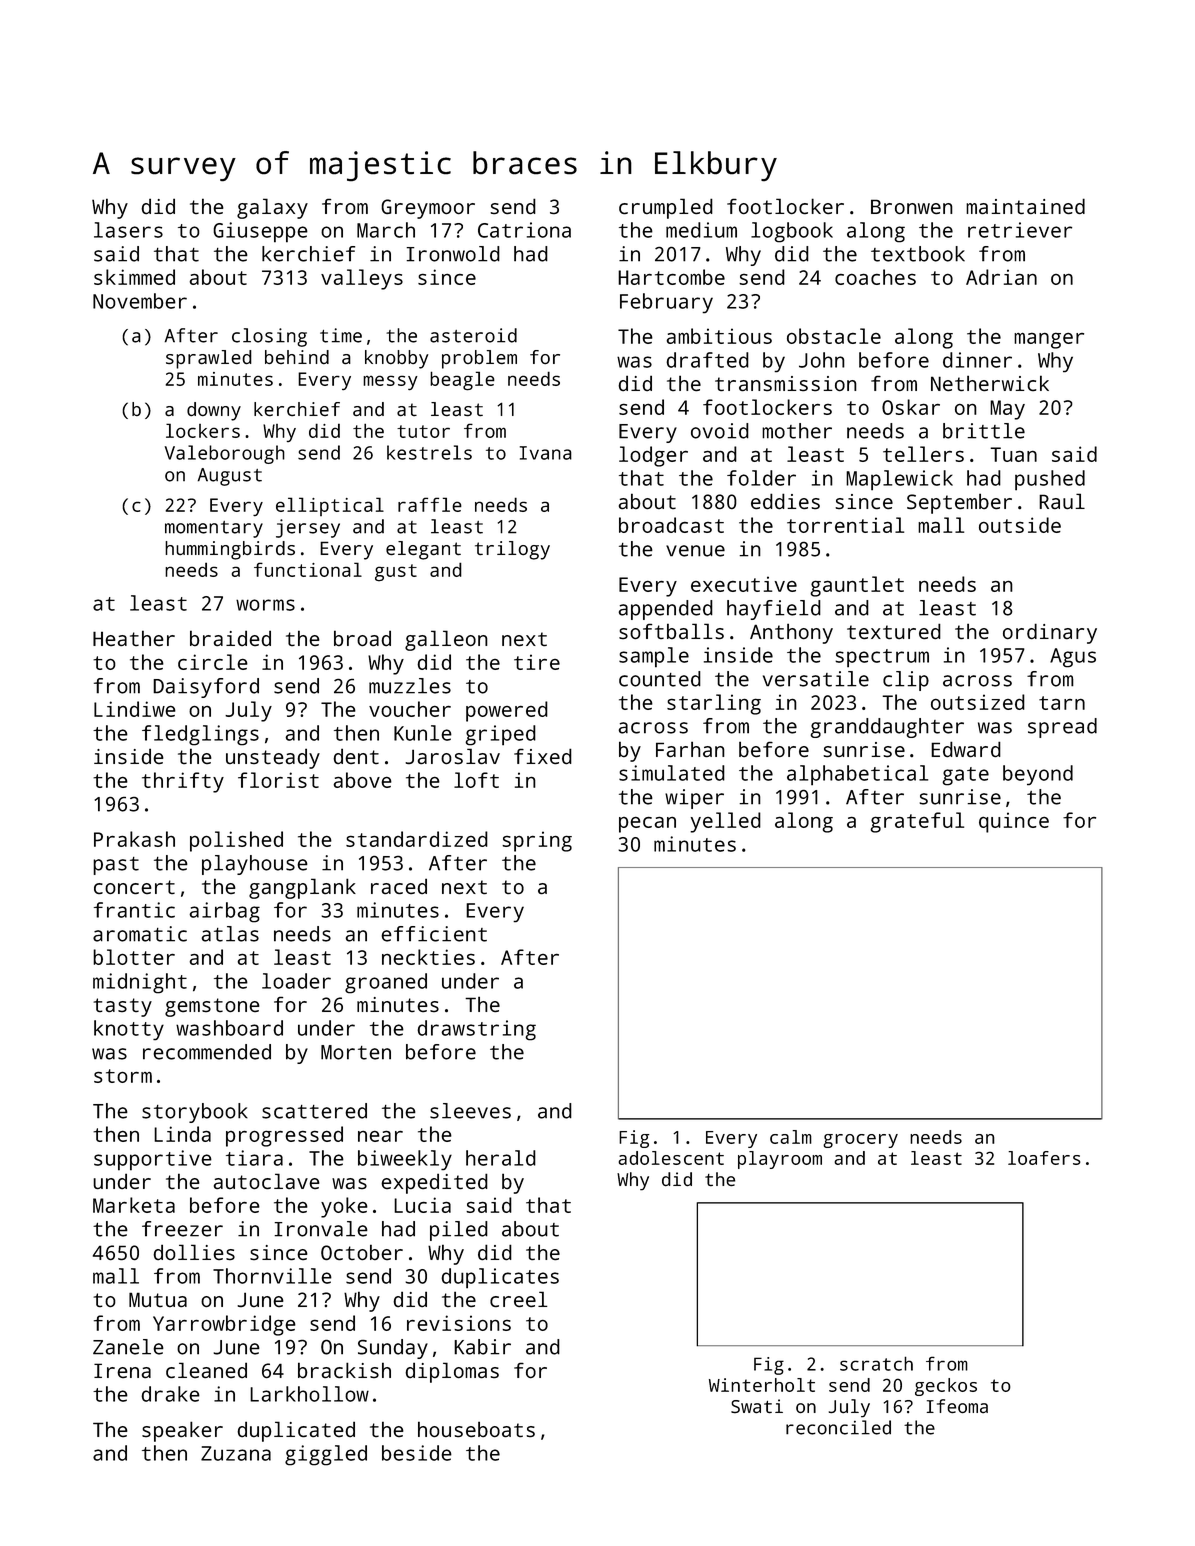 This page has width=1195, height=1546. I want to click on ordinary, so click(1050, 633).
